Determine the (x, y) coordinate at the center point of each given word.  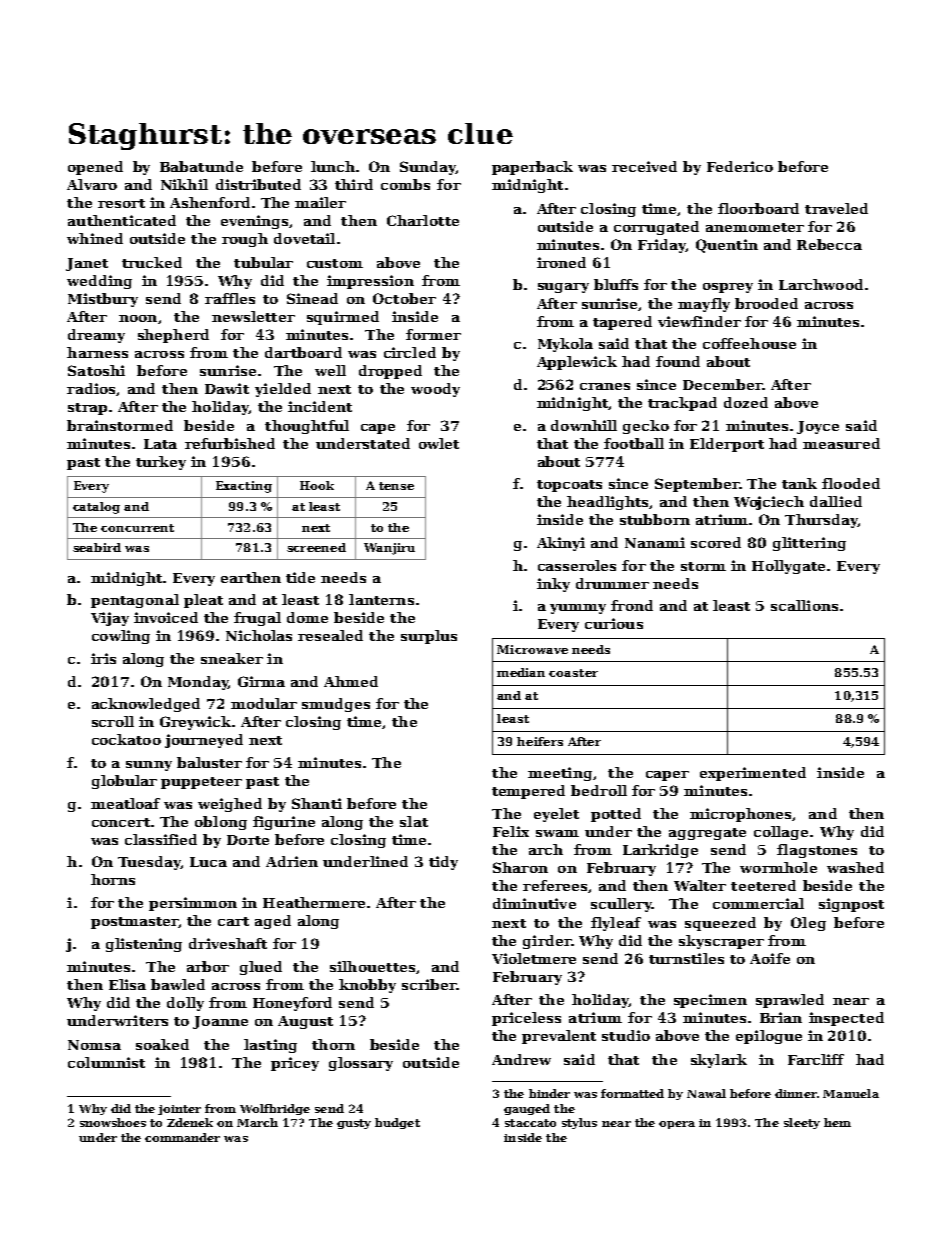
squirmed (343, 318)
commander (182, 1137)
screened (316, 547)
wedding (99, 282)
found (678, 361)
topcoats (569, 486)
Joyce (818, 427)
